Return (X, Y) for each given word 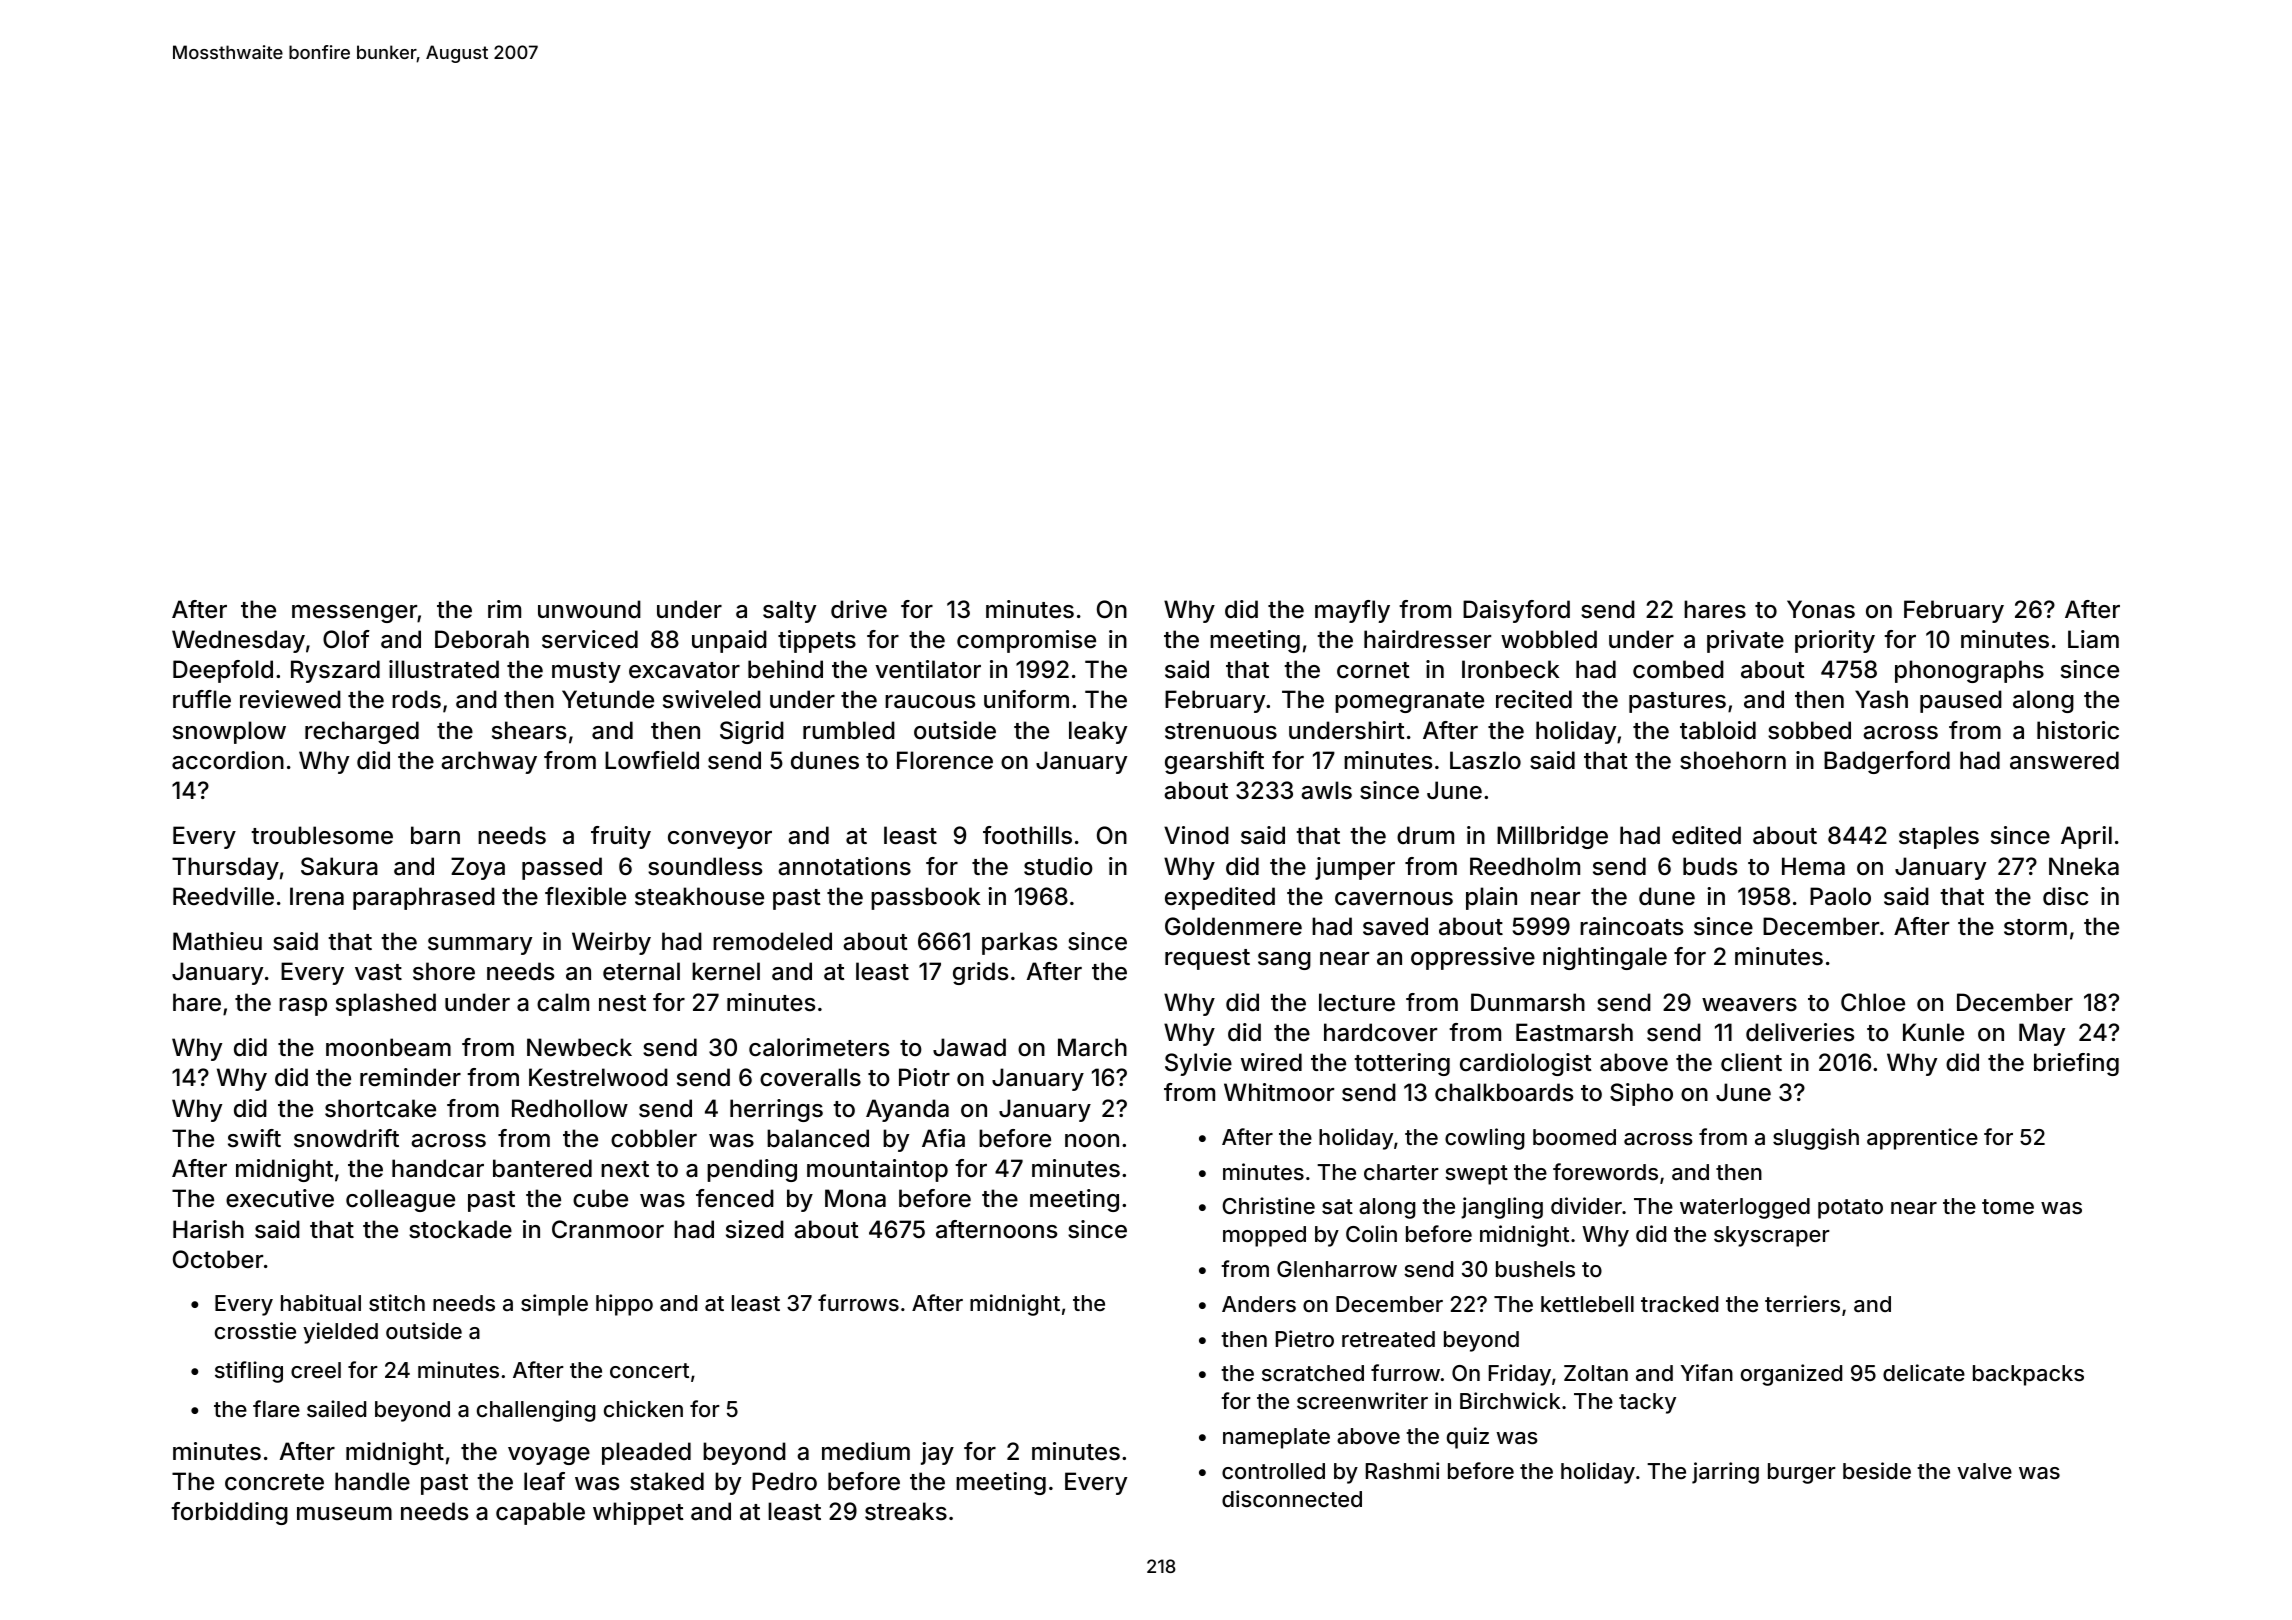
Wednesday (238, 641)
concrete (274, 1482)
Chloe (1873, 1002)
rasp (303, 1007)
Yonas (1821, 609)
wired (1271, 1062)
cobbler (654, 1138)
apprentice (1922, 1139)
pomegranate (1409, 702)
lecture (1357, 1002)
